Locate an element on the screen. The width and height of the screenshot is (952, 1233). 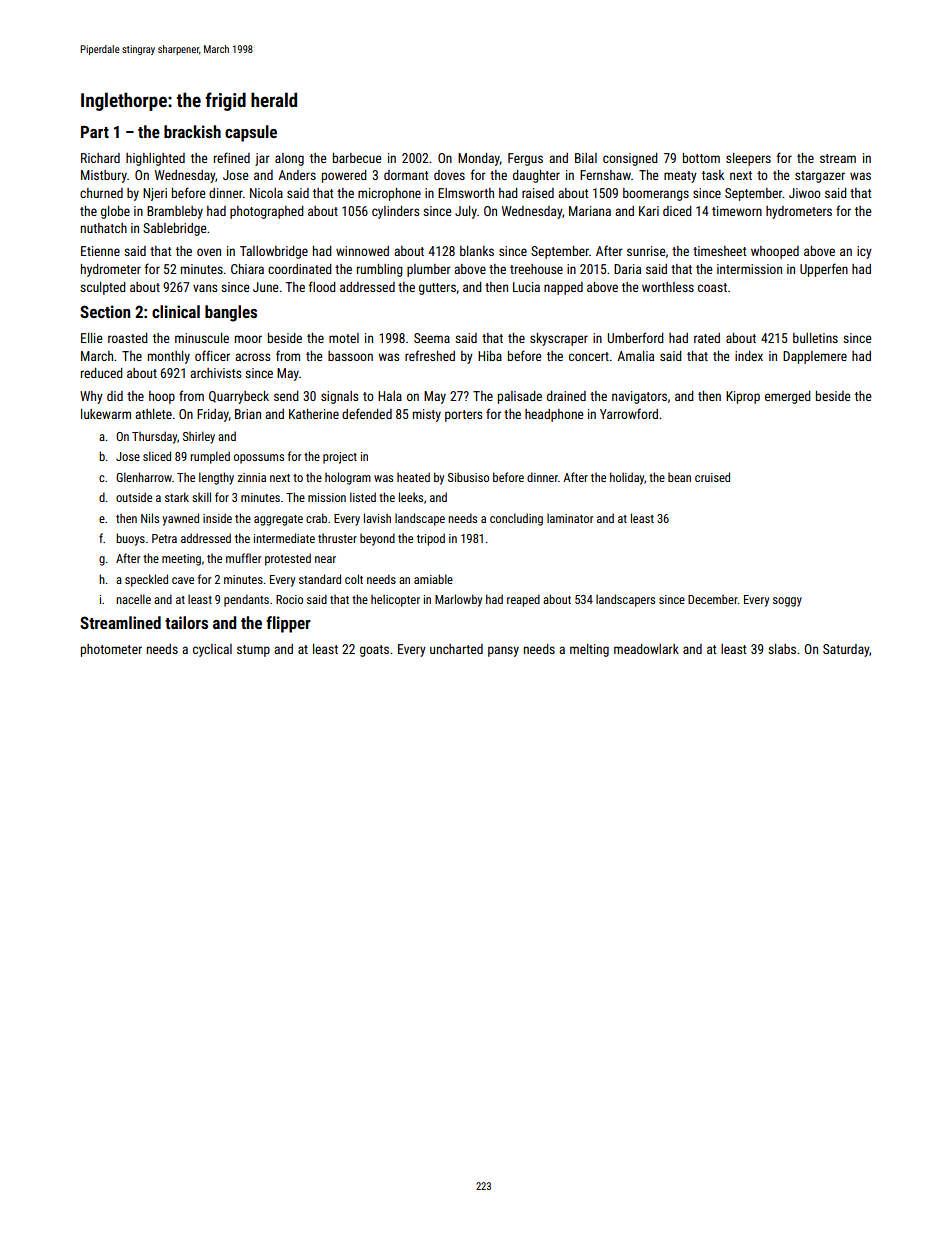
moor is located at coordinates (248, 339).
